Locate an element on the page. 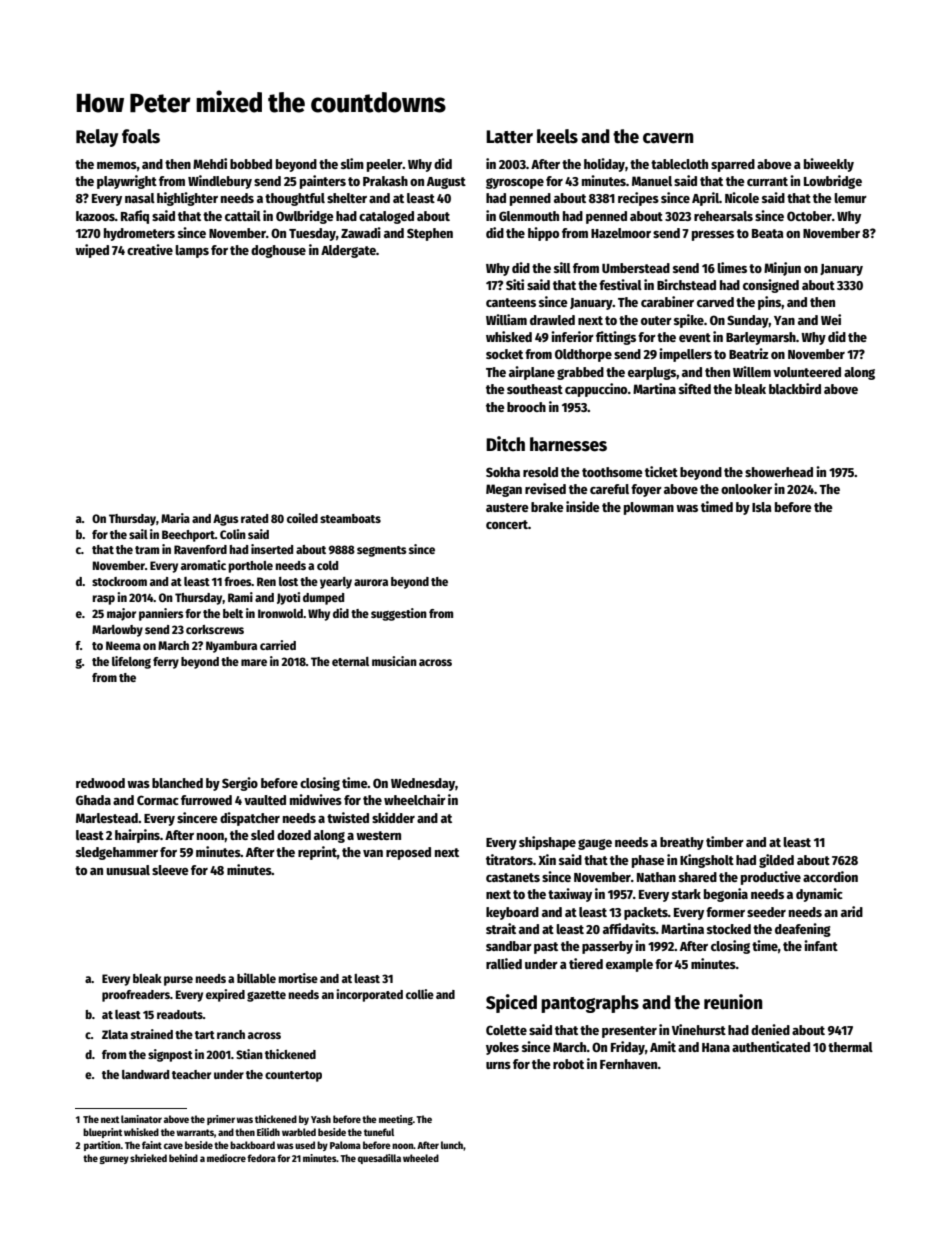 Image resolution: width=952 pixels, height=1233 pixels. Agus is located at coordinates (226, 520).
